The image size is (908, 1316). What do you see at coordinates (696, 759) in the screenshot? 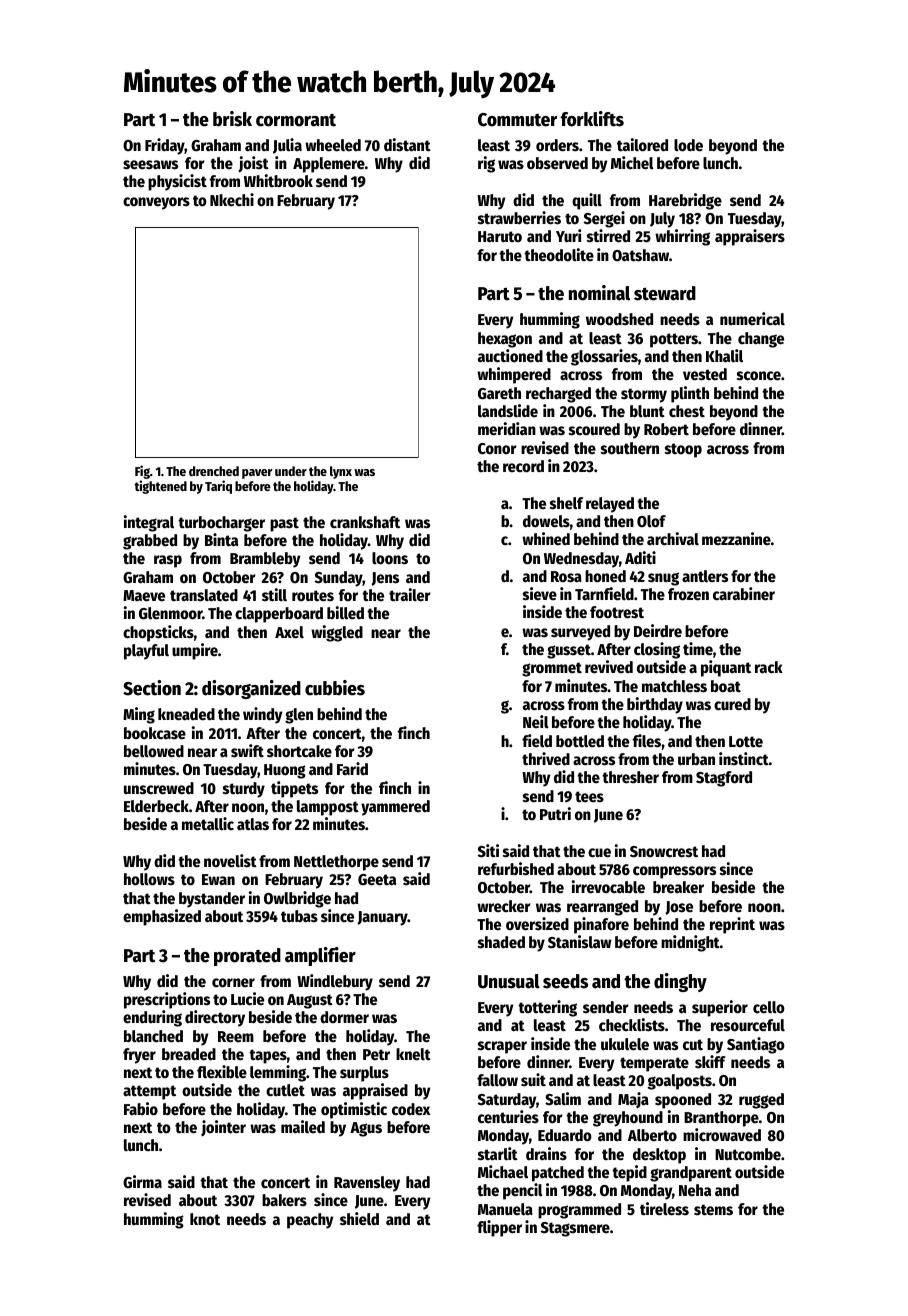
I see `urban` at bounding box center [696, 759].
